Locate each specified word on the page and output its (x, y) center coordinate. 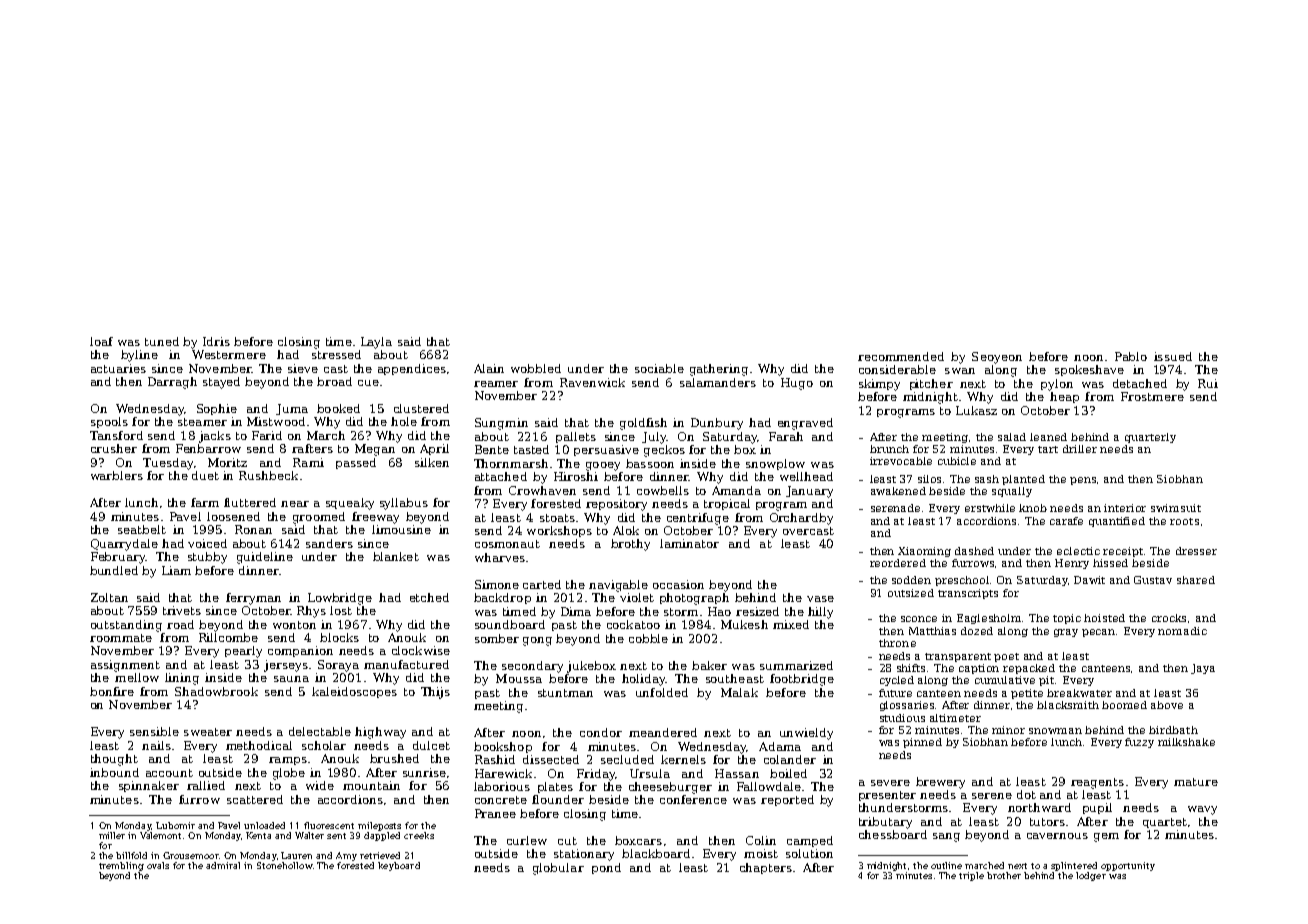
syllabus (404, 504)
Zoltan (109, 597)
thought (114, 760)
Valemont (160, 835)
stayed (221, 383)
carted (542, 584)
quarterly (1150, 438)
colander (790, 759)
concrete (501, 800)
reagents (1097, 783)
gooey (603, 466)
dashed (974, 551)
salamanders (718, 382)
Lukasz (976, 410)
